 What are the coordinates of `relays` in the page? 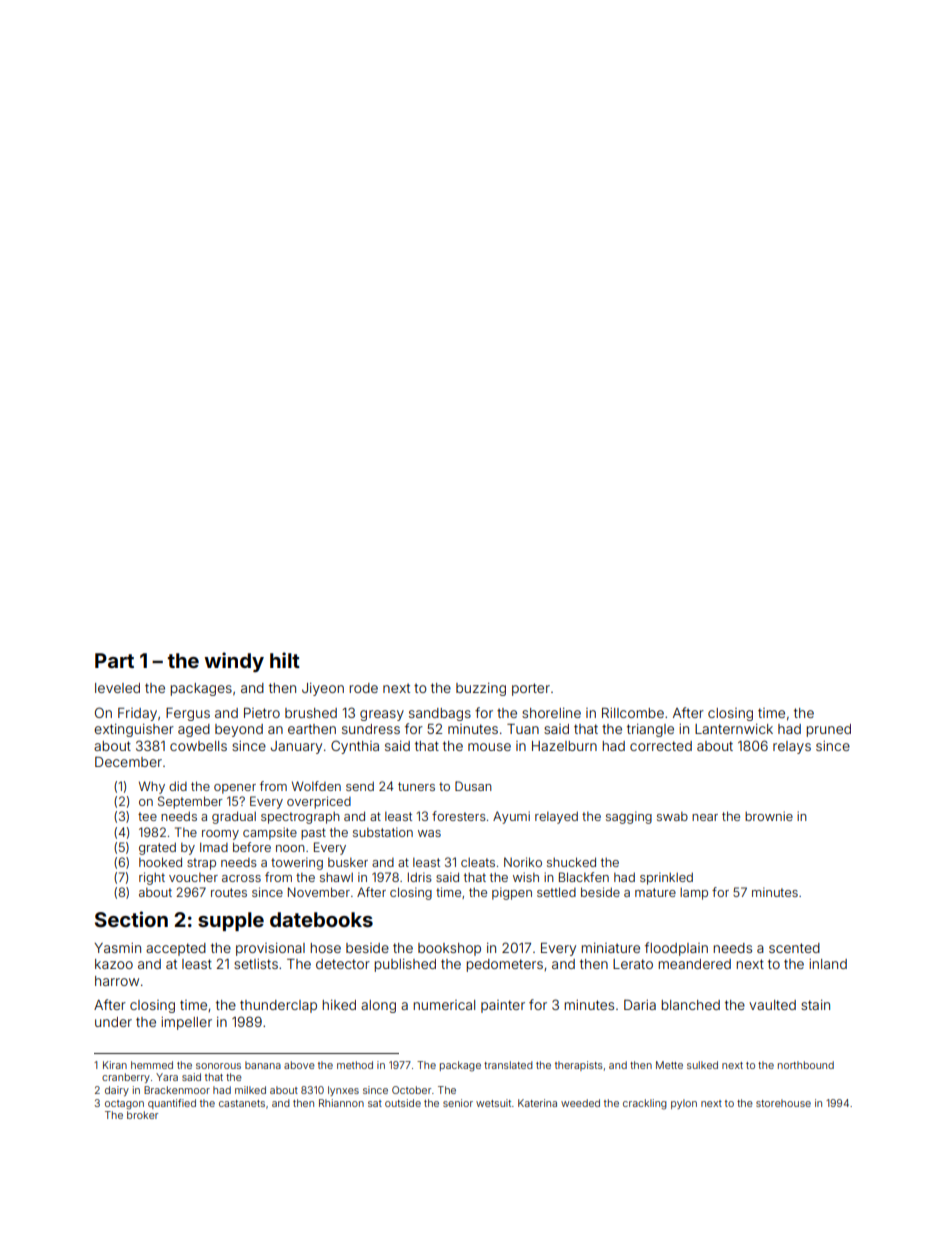 It's located at (792, 747).
